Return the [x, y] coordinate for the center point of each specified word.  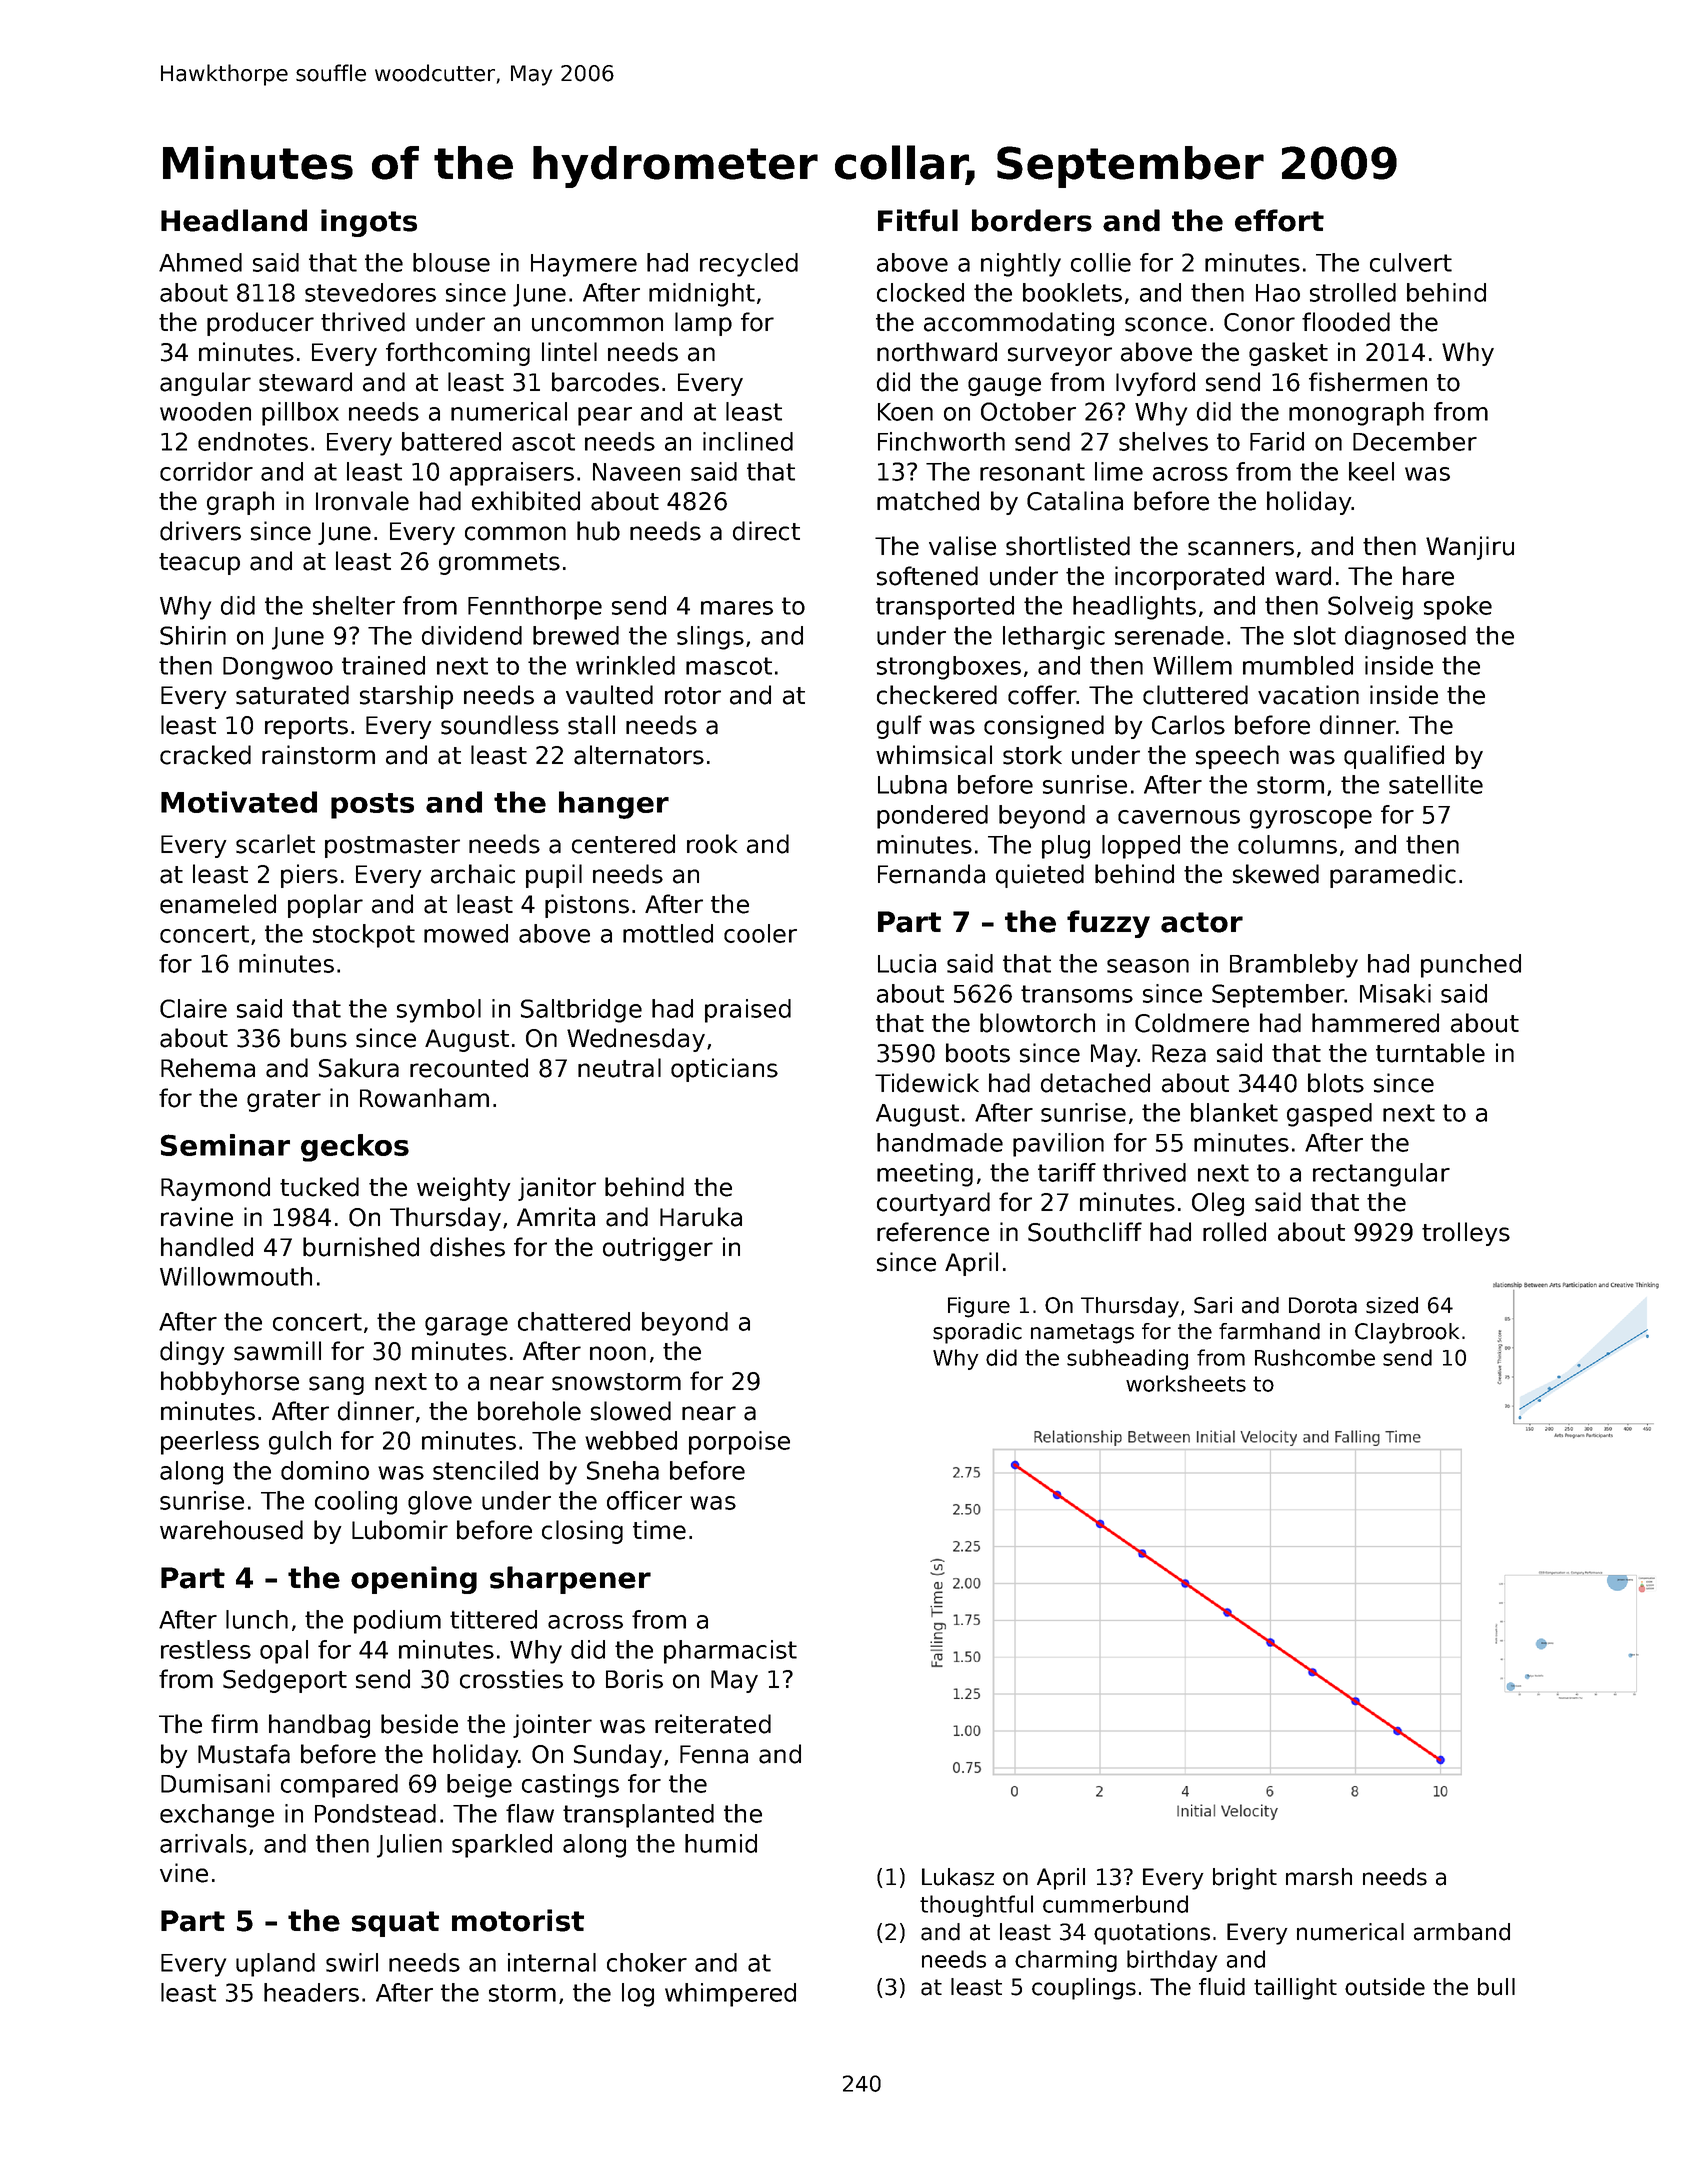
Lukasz [958, 1877]
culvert [1411, 262]
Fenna [714, 1754]
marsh [1319, 1877]
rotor [693, 696]
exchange [217, 1816]
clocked [920, 292]
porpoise [739, 1443]
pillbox [300, 414]
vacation [1308, 695]
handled [207, 1247]
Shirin [193, 635]
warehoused [231, 1530]
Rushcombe [1315, 1357]
